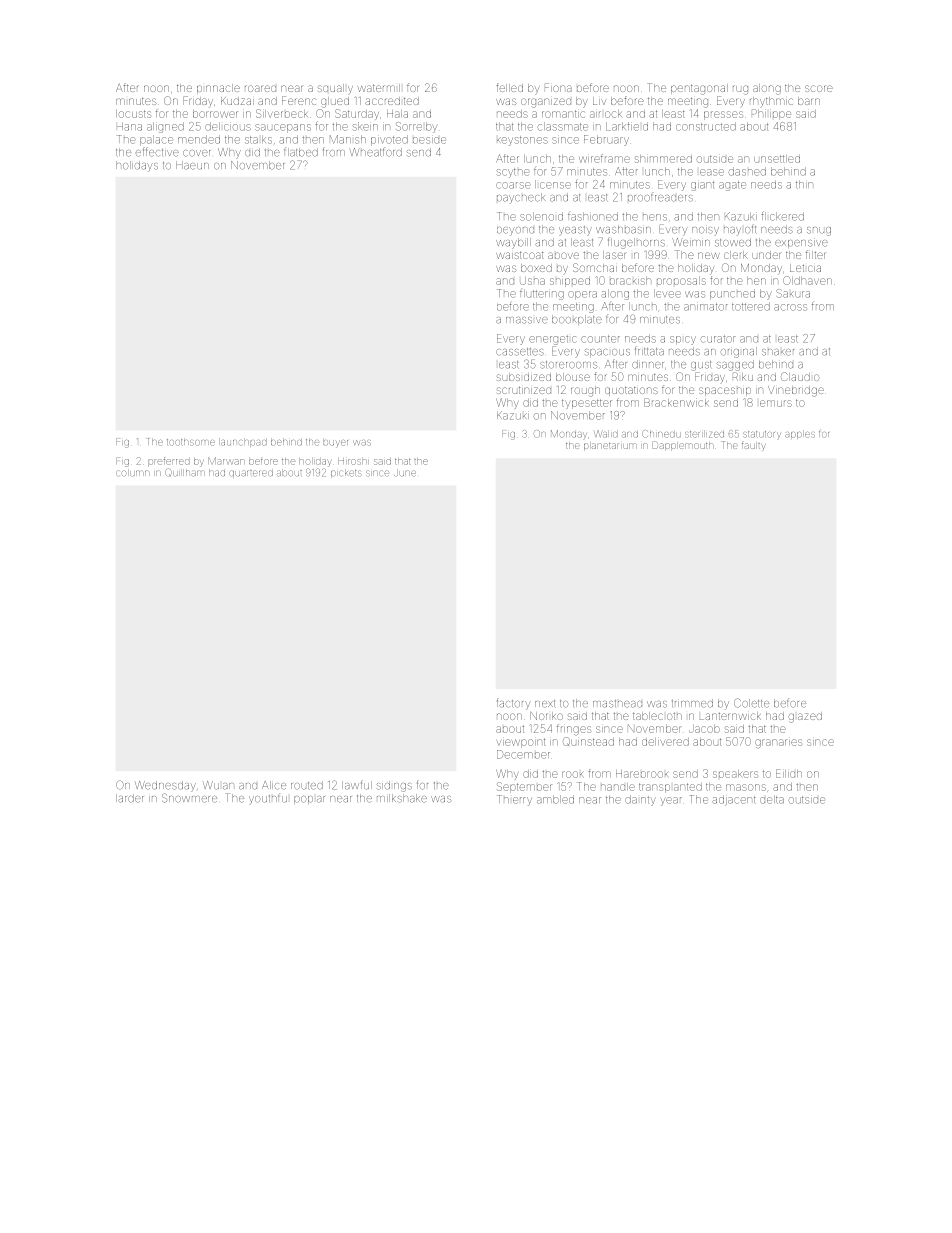 This page has width=952, height=1233. Describe the element at coordinates (541, 216) in the page. I see `solenoid` at that location.
